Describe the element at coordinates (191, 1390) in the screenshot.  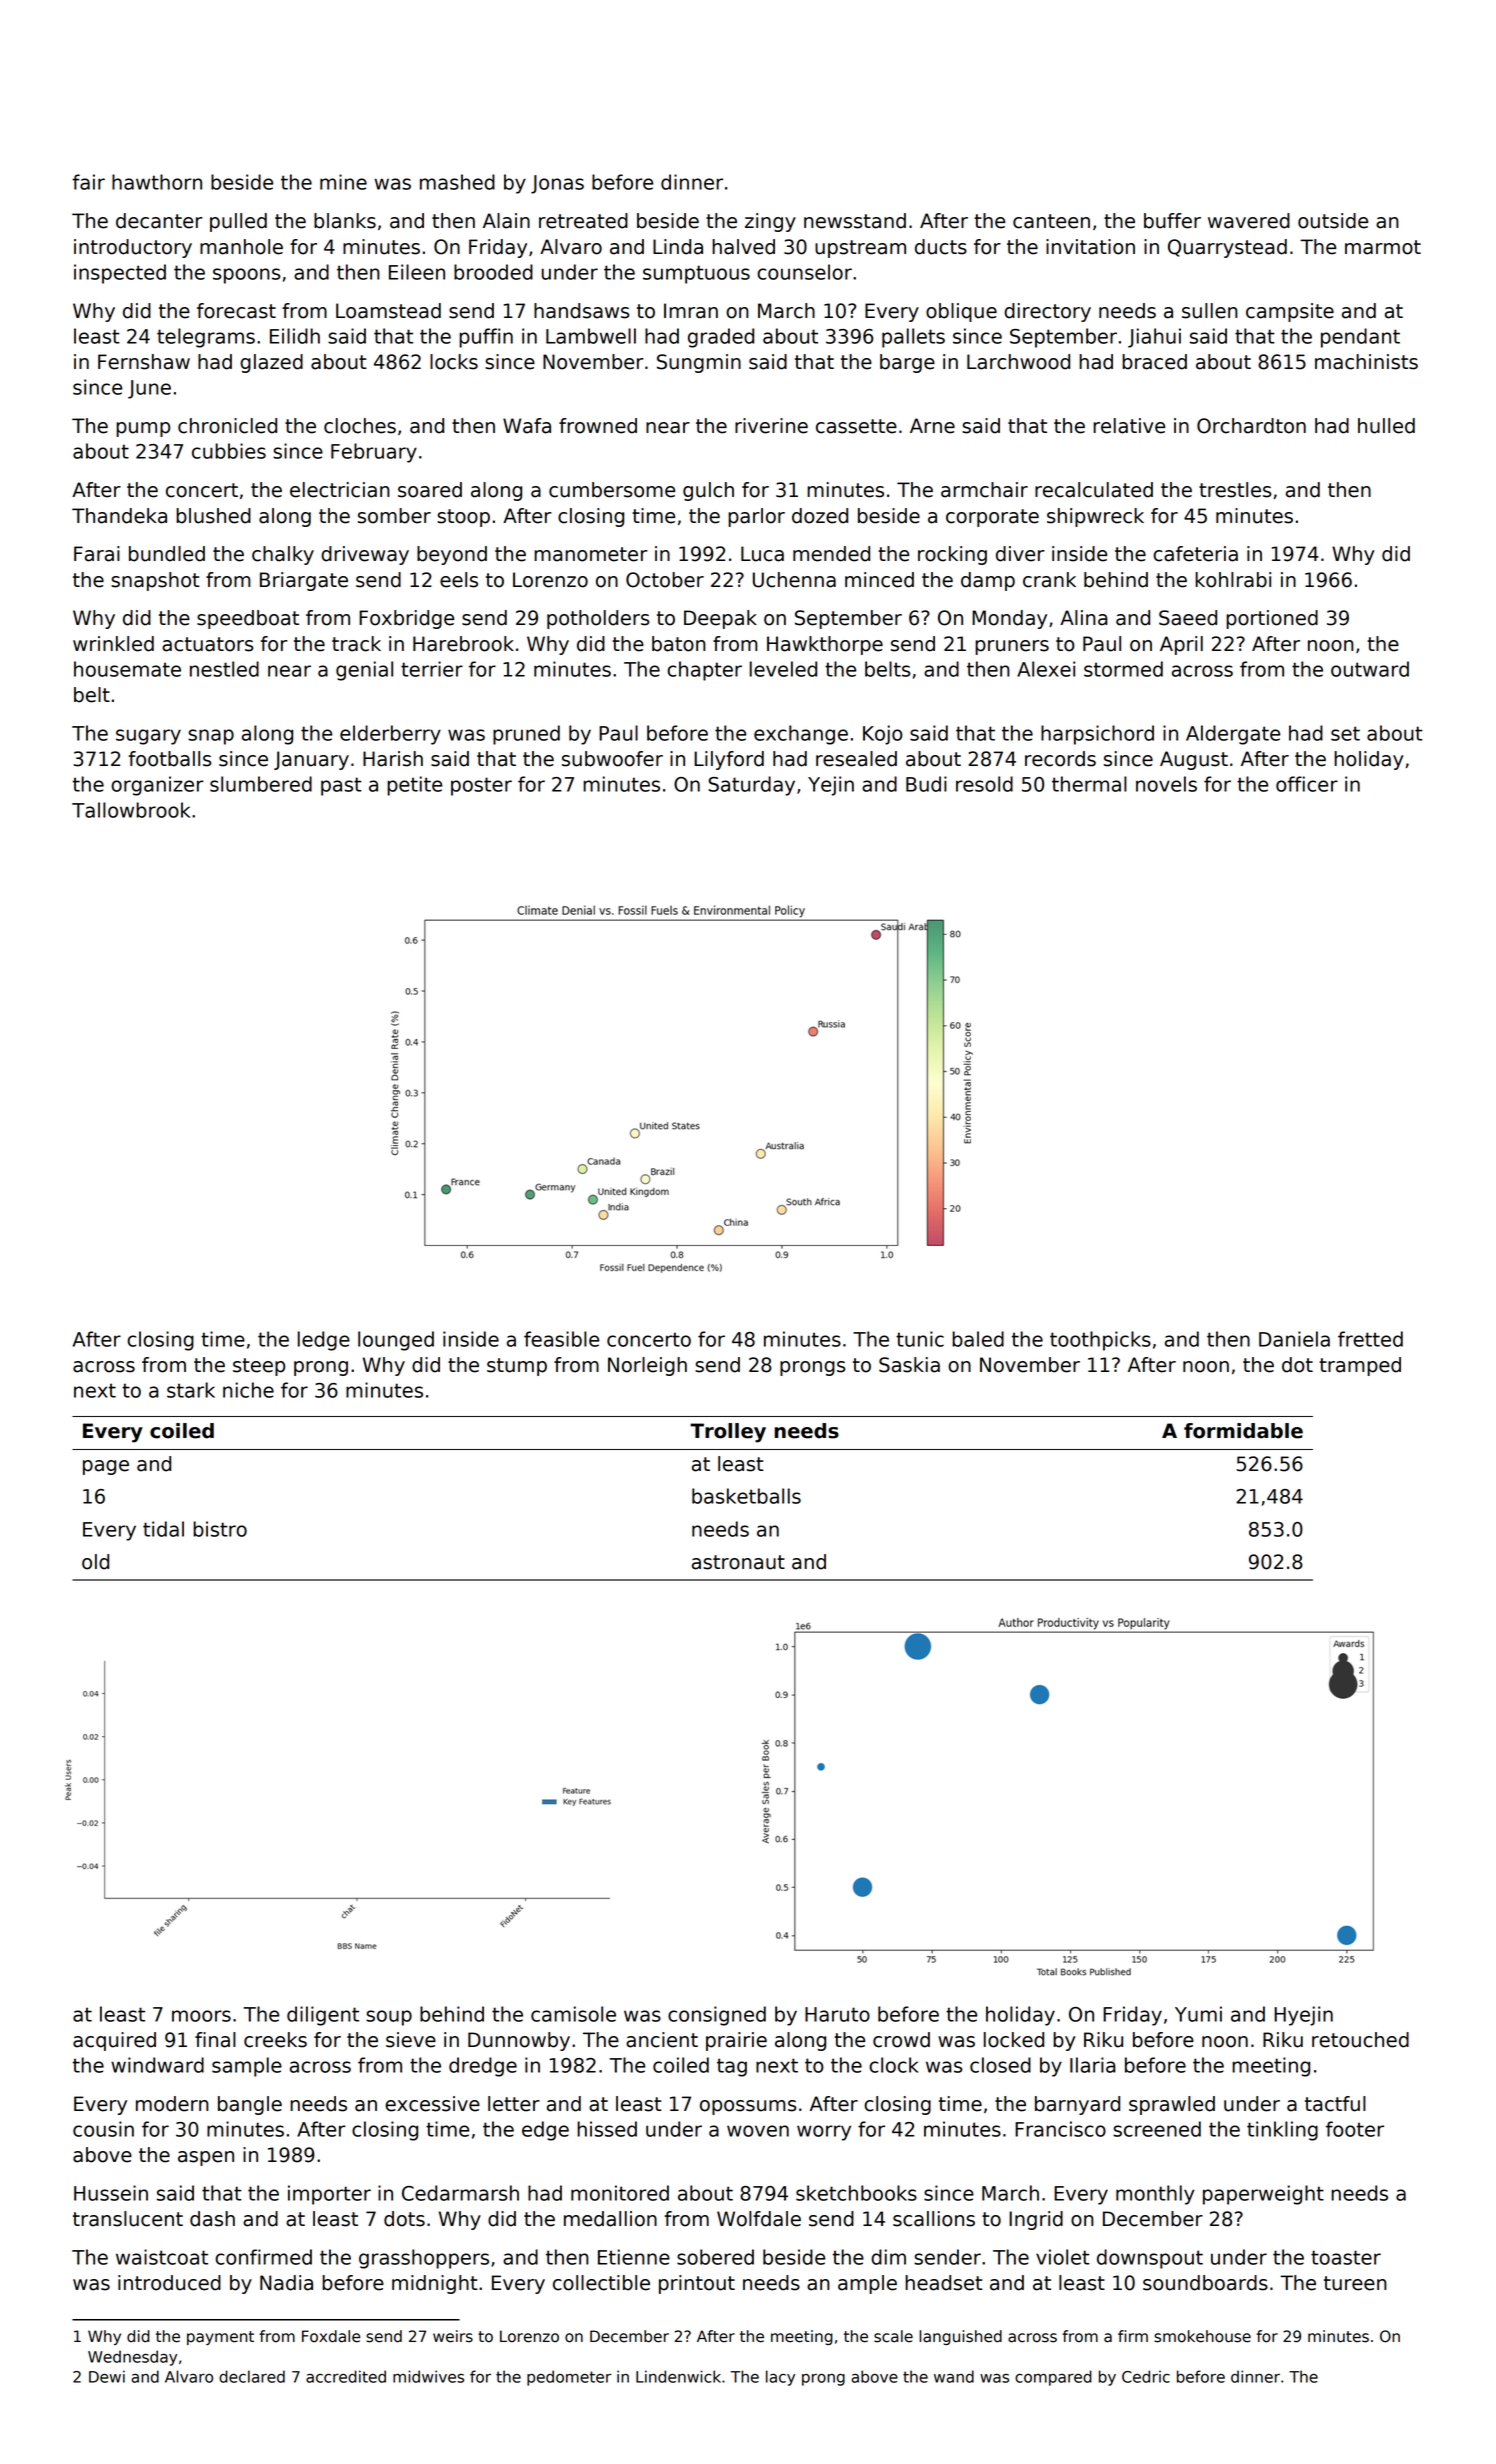
I see `stark` at that location.
